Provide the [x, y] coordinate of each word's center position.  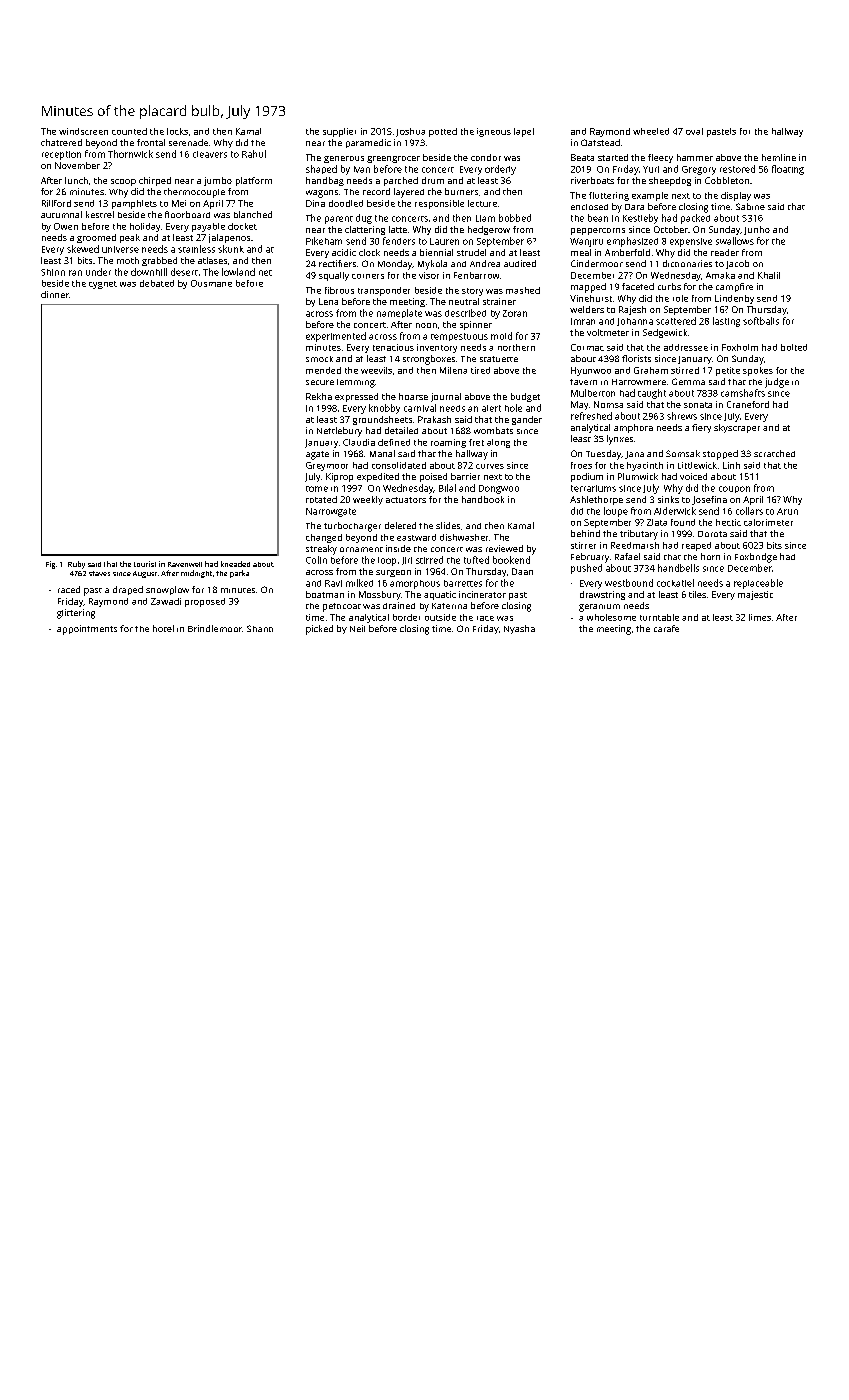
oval [694, 131]
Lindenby [734, 299]
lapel [524, 132]
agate [317, 455]
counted [129, 131]
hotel [163, 628]
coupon [734, 489]
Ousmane [211, 283]
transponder [384, 291]
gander [527, 420]
